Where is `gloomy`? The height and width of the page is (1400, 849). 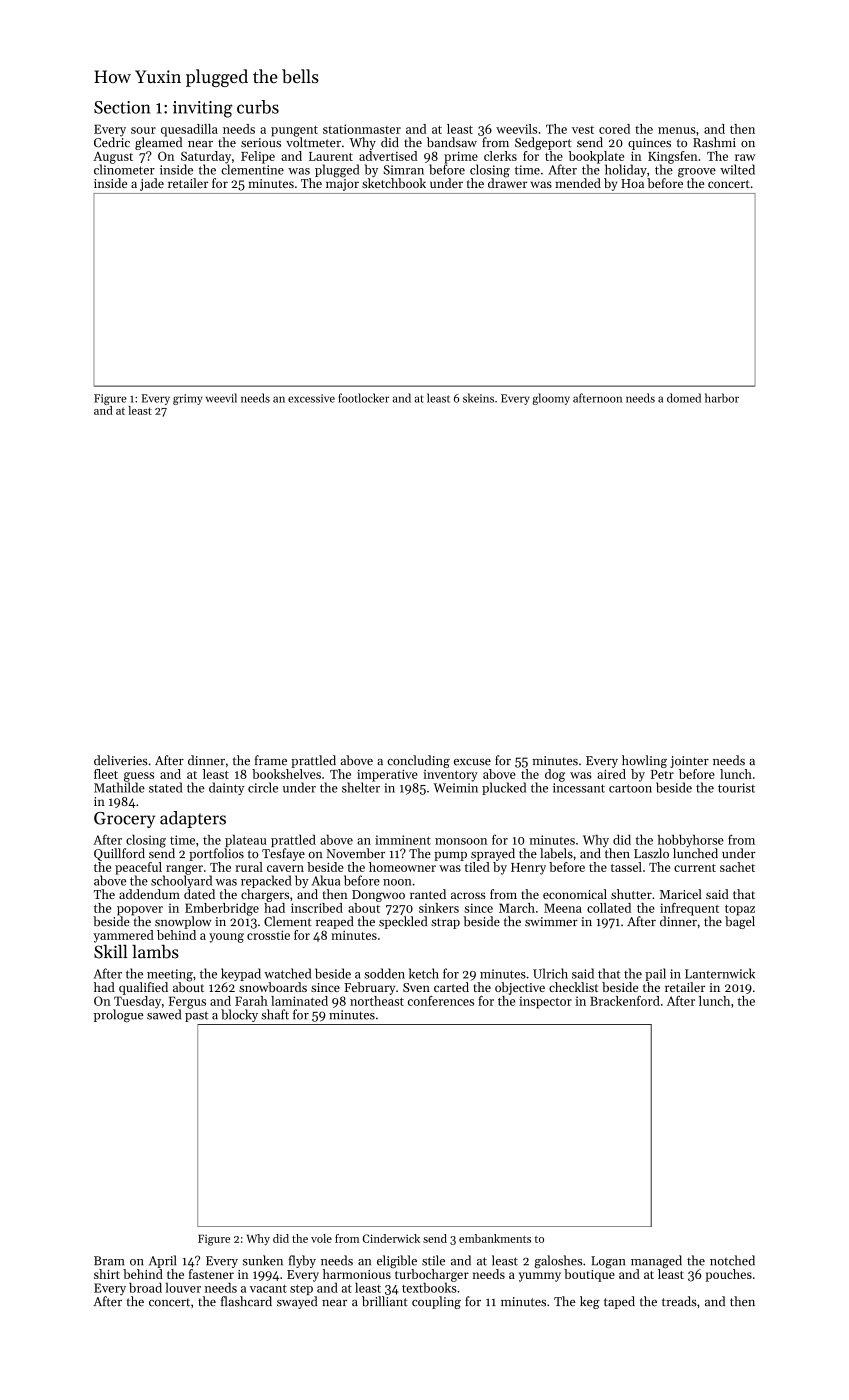
gloomy is located at coordinates (551, 399).
